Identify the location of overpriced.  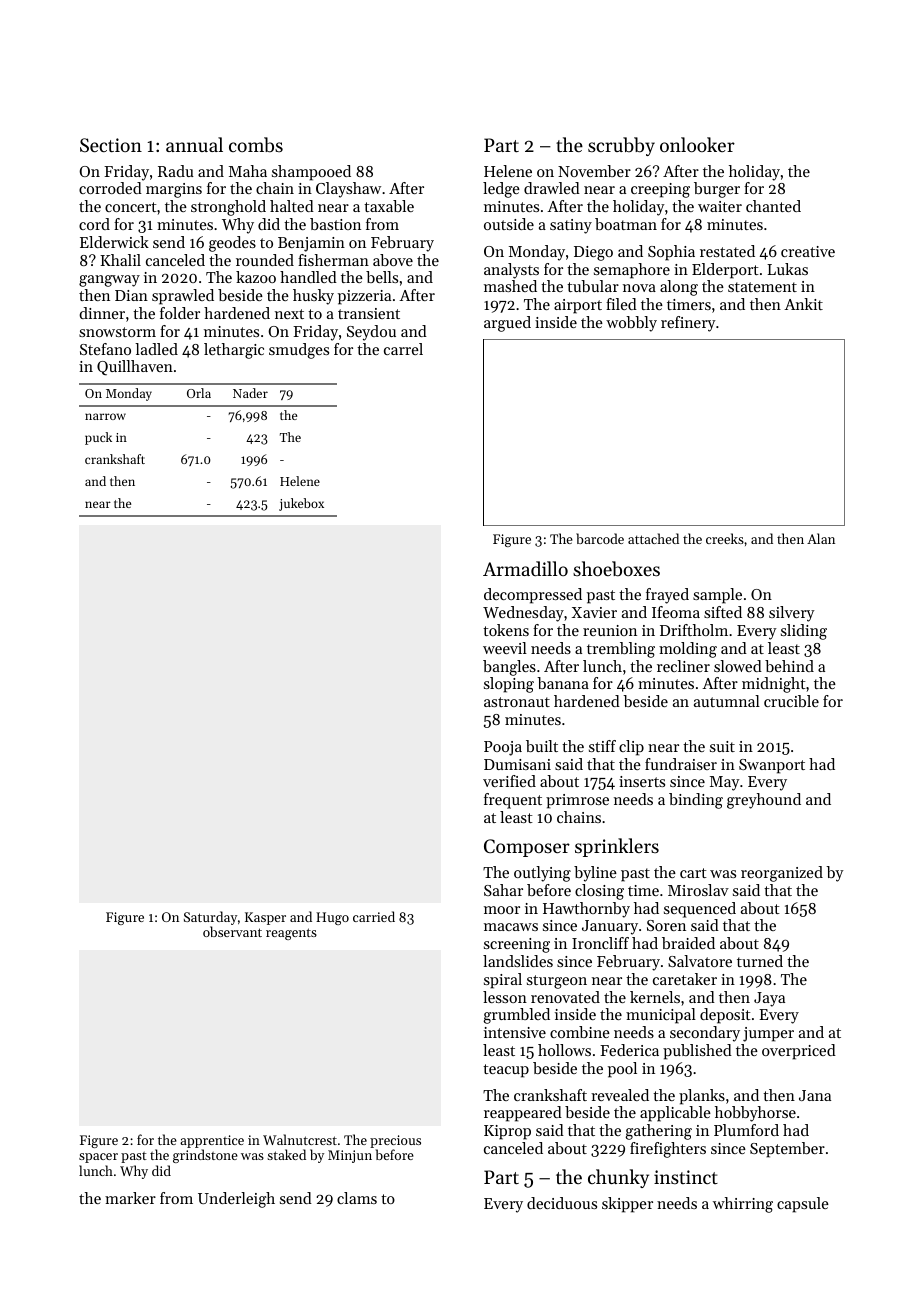
(799, 1052).
